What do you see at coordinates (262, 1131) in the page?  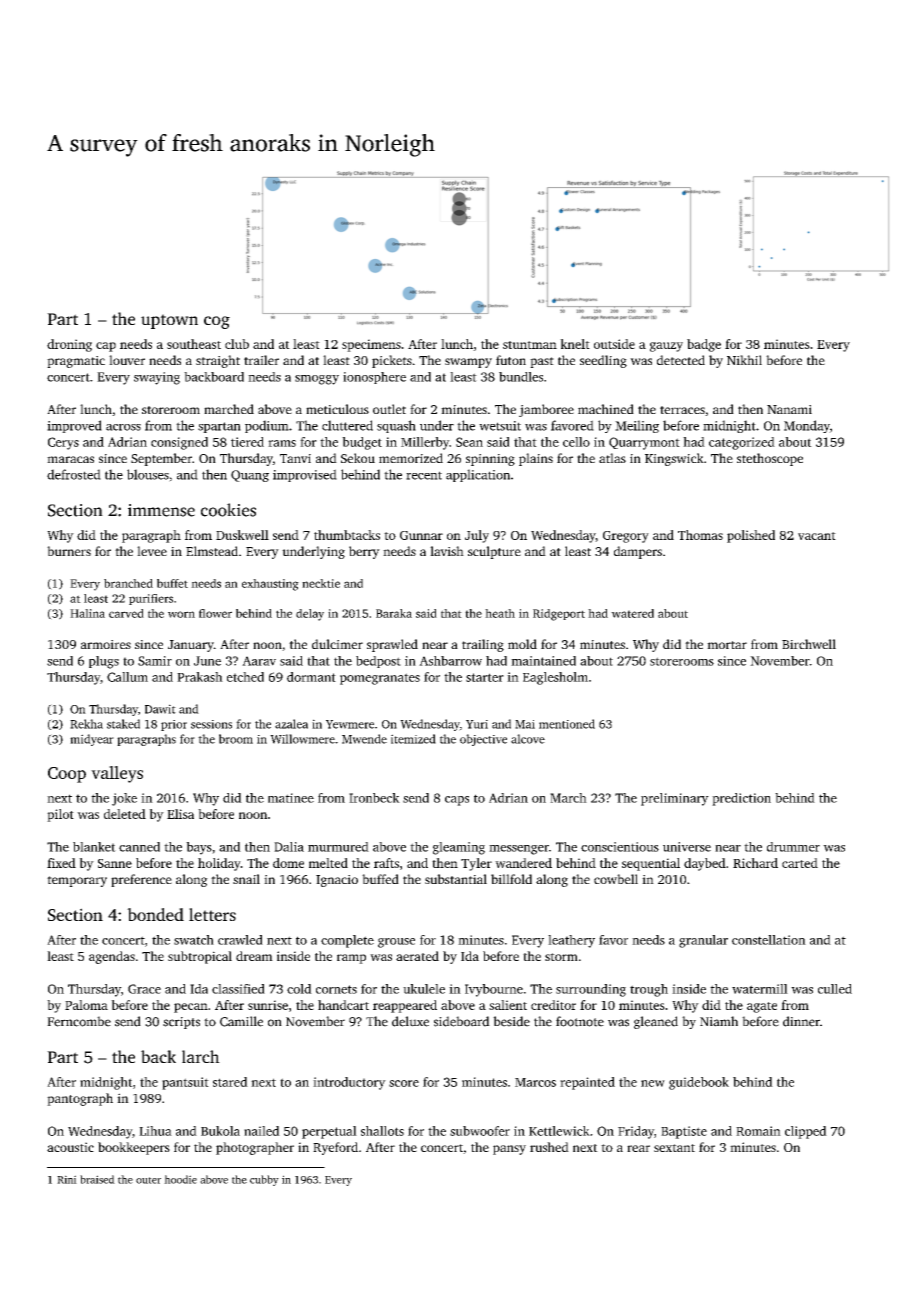 I see `nailed` at bounding box center [262, 1131].
